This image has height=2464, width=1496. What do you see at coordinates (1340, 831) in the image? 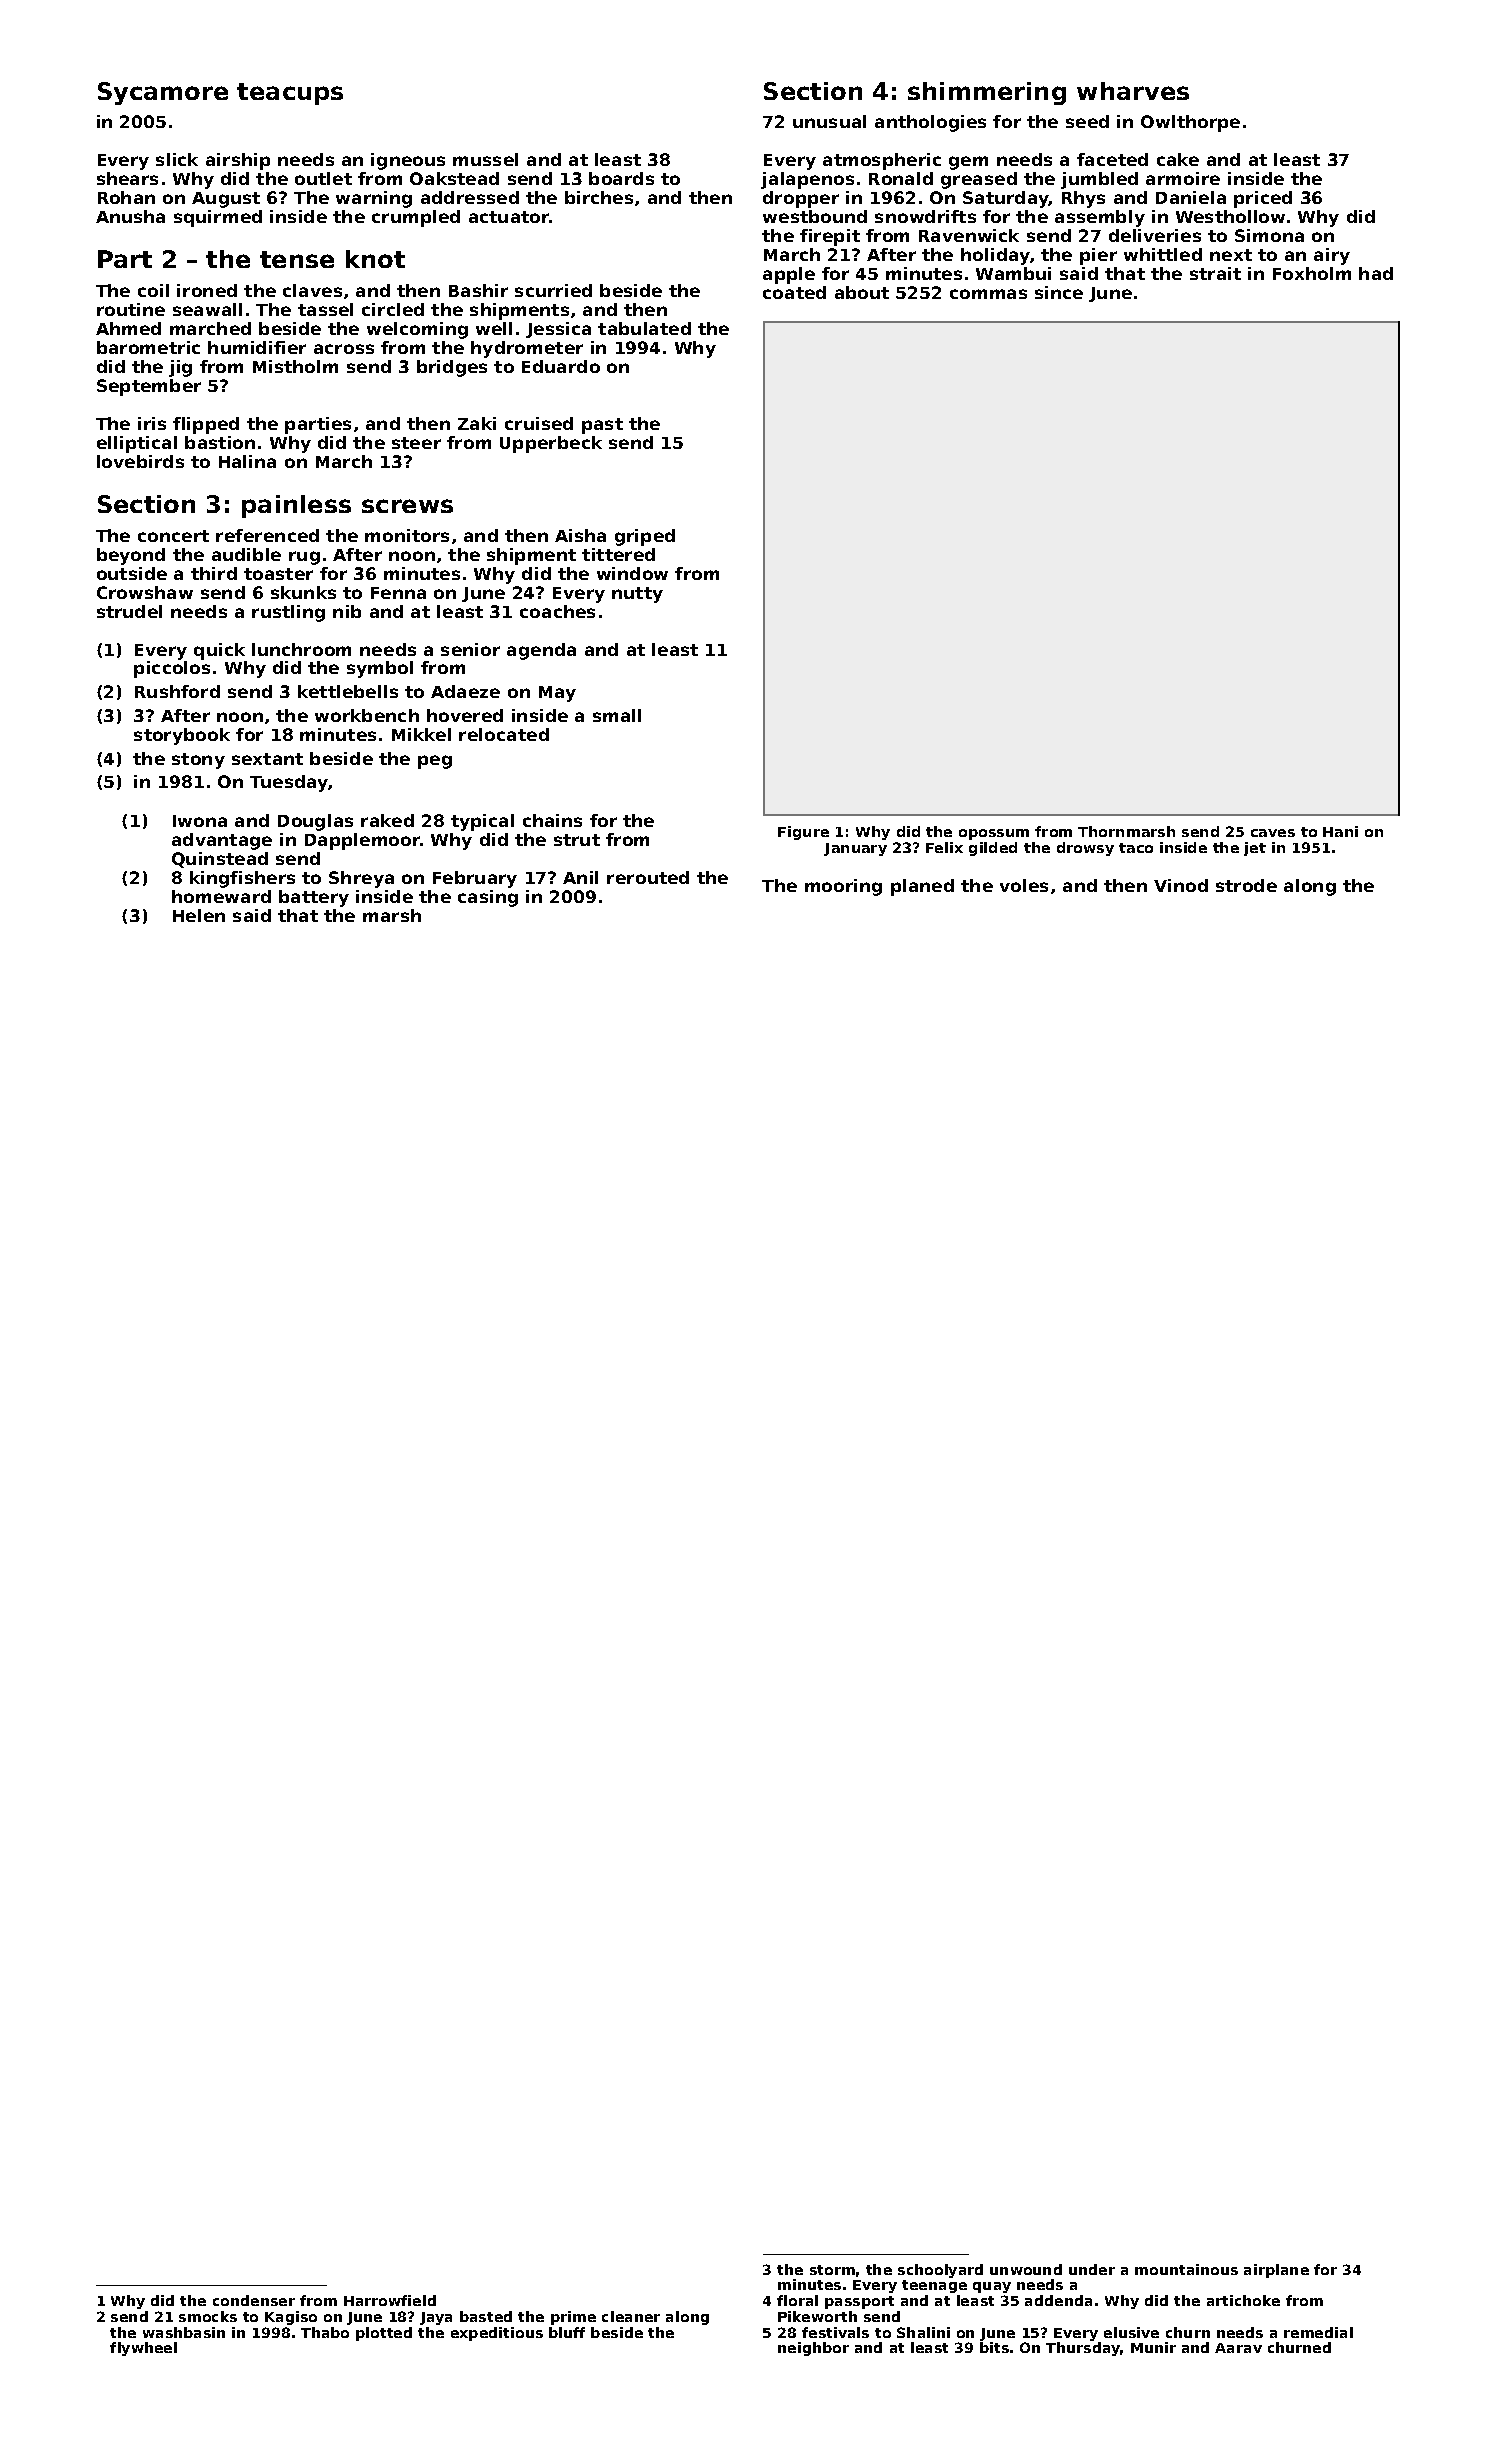
I see `Hani` at bounding box center [1340, 831].
